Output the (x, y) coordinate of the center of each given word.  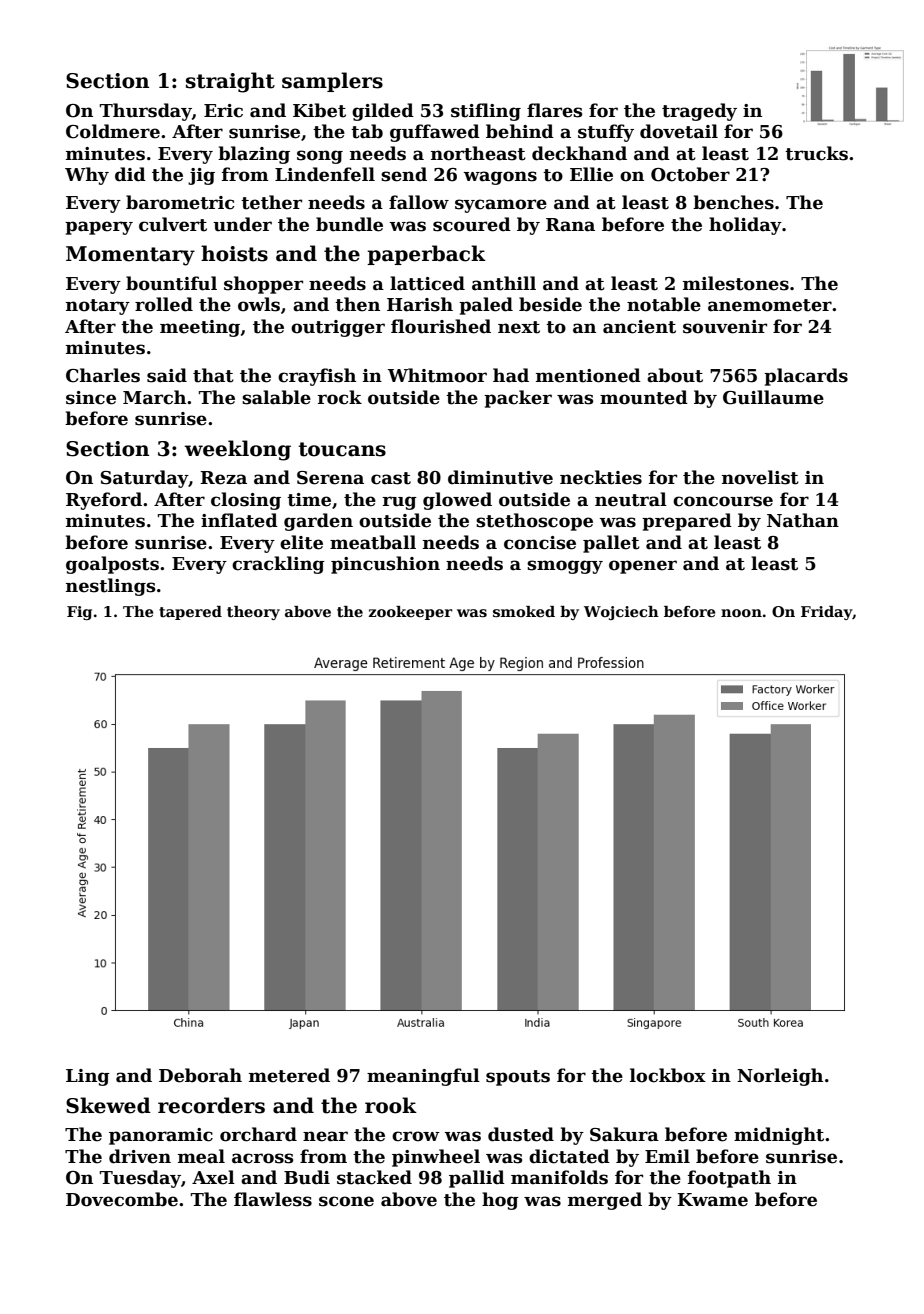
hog (500, 1201)
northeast (478, 153)
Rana (570, 225)
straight (230, 82)
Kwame (712, 1200)
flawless (273, 1199)
